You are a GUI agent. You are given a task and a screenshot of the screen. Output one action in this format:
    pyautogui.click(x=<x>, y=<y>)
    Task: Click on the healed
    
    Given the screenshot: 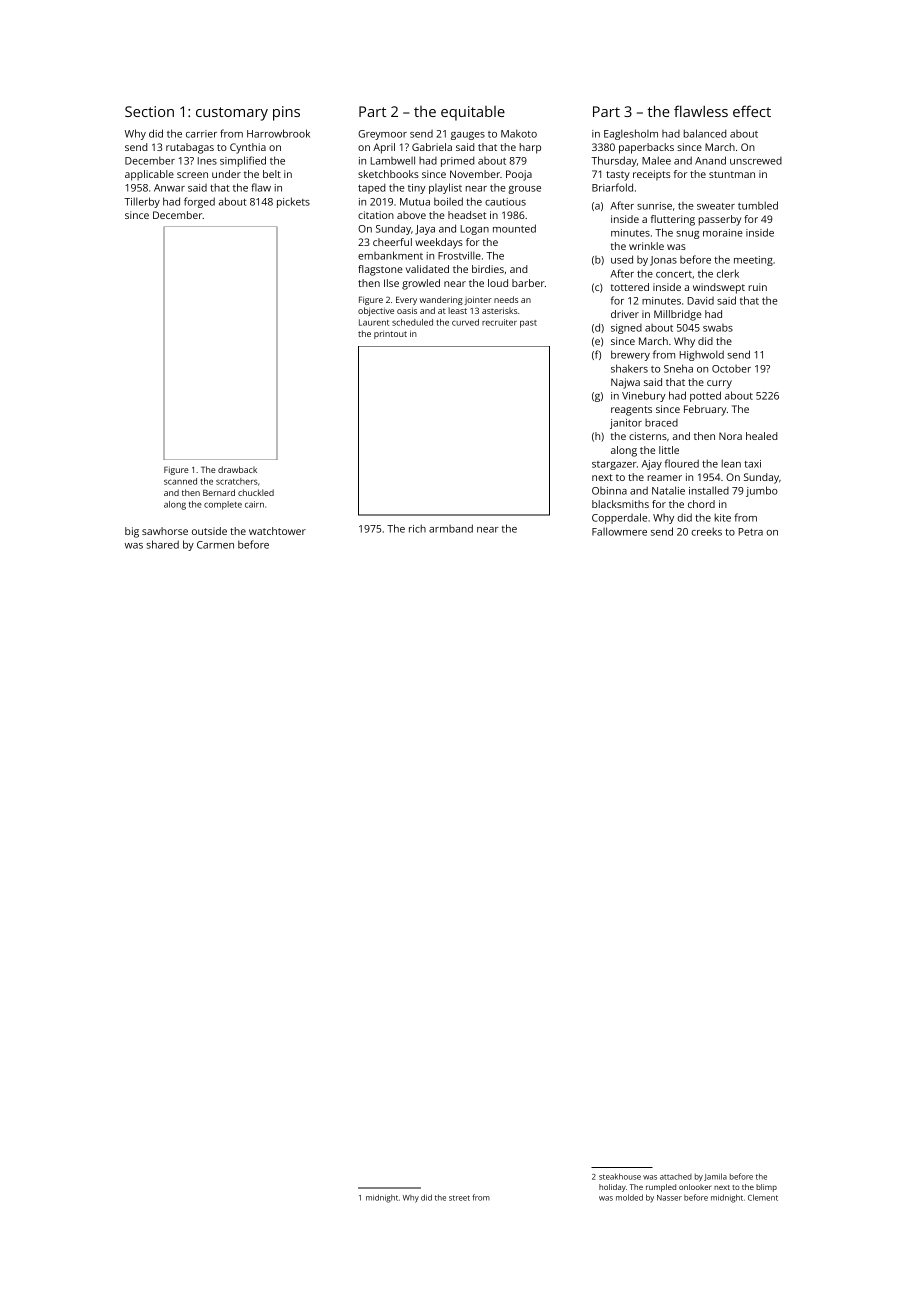 What is the action you would take?
    pyautogui.click(x=761, y=436)
